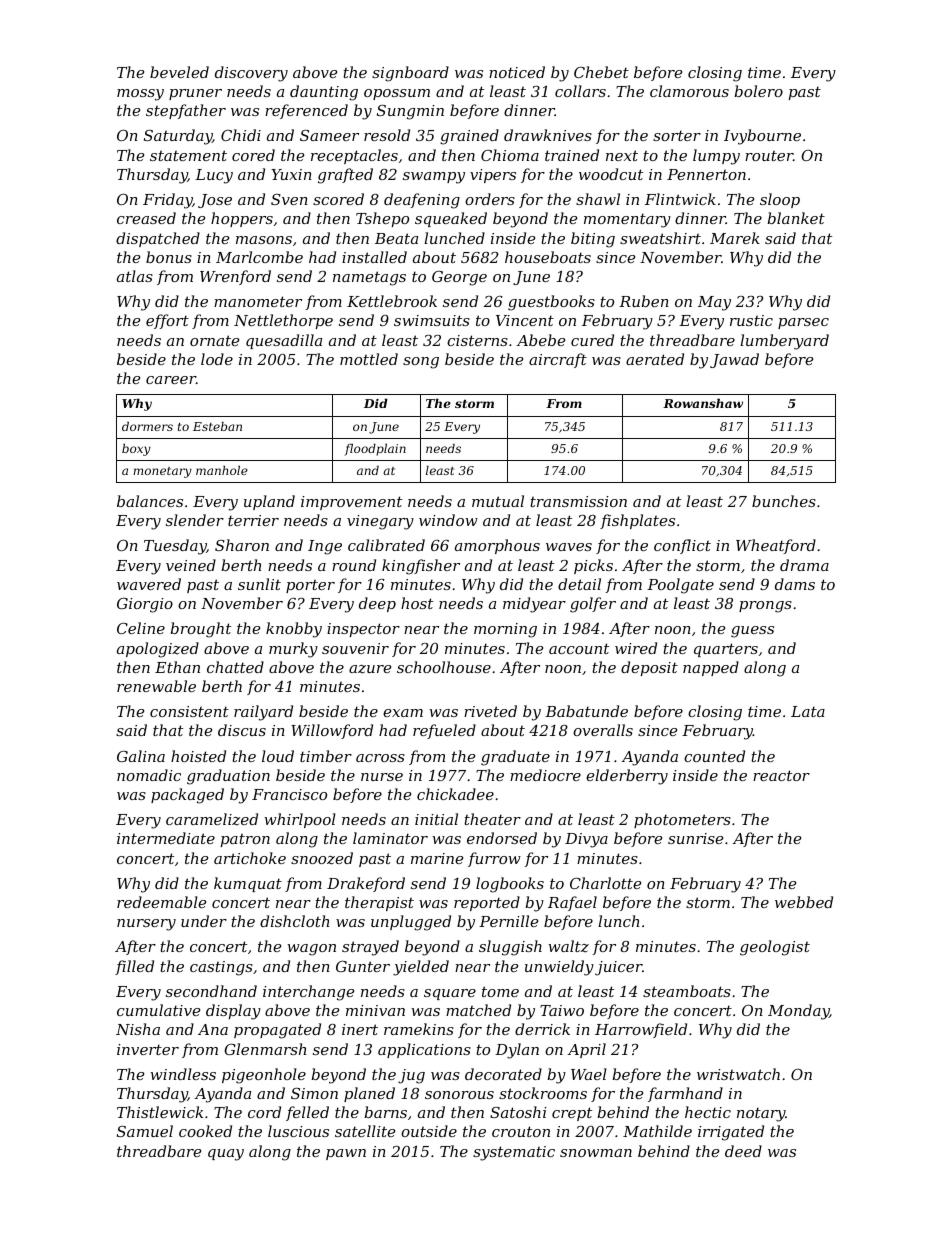 The image size is (952, 1233). What do you see at coordinates (171, 380) in the screenshot?
I see `career` at bounding box center [171, 380].
